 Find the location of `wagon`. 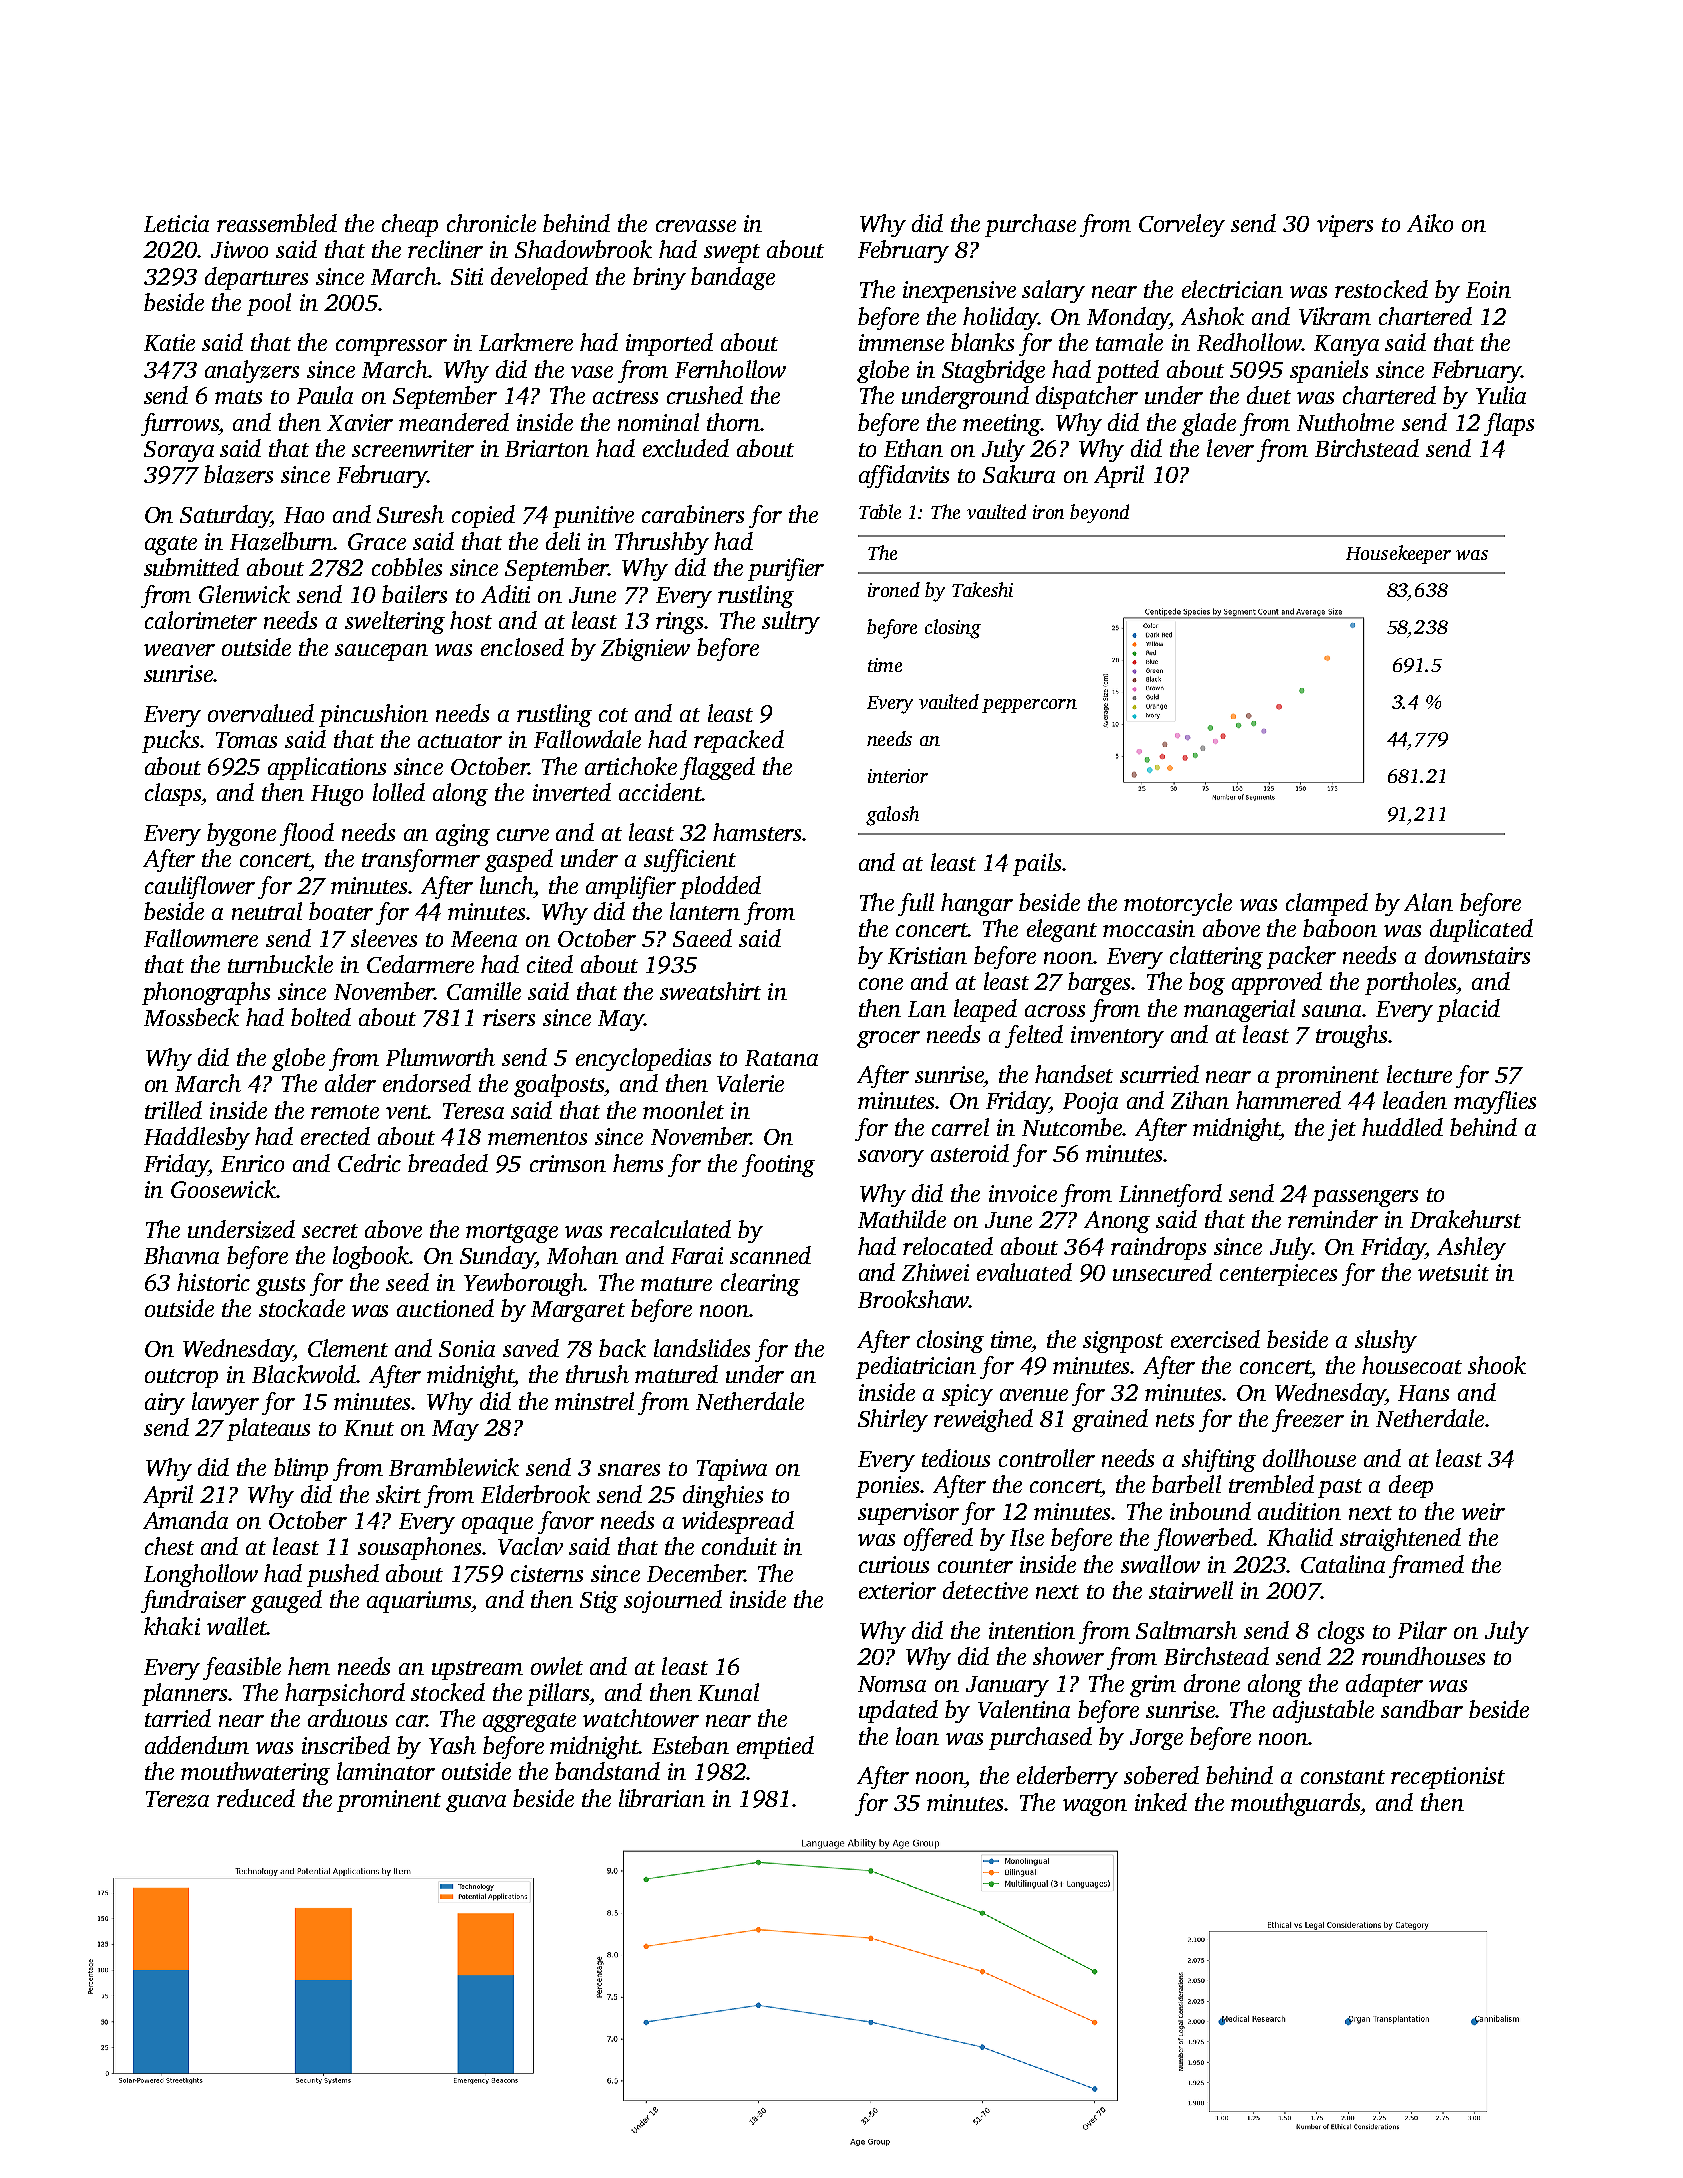

wagon is located at coordinates (1095, 1807).
